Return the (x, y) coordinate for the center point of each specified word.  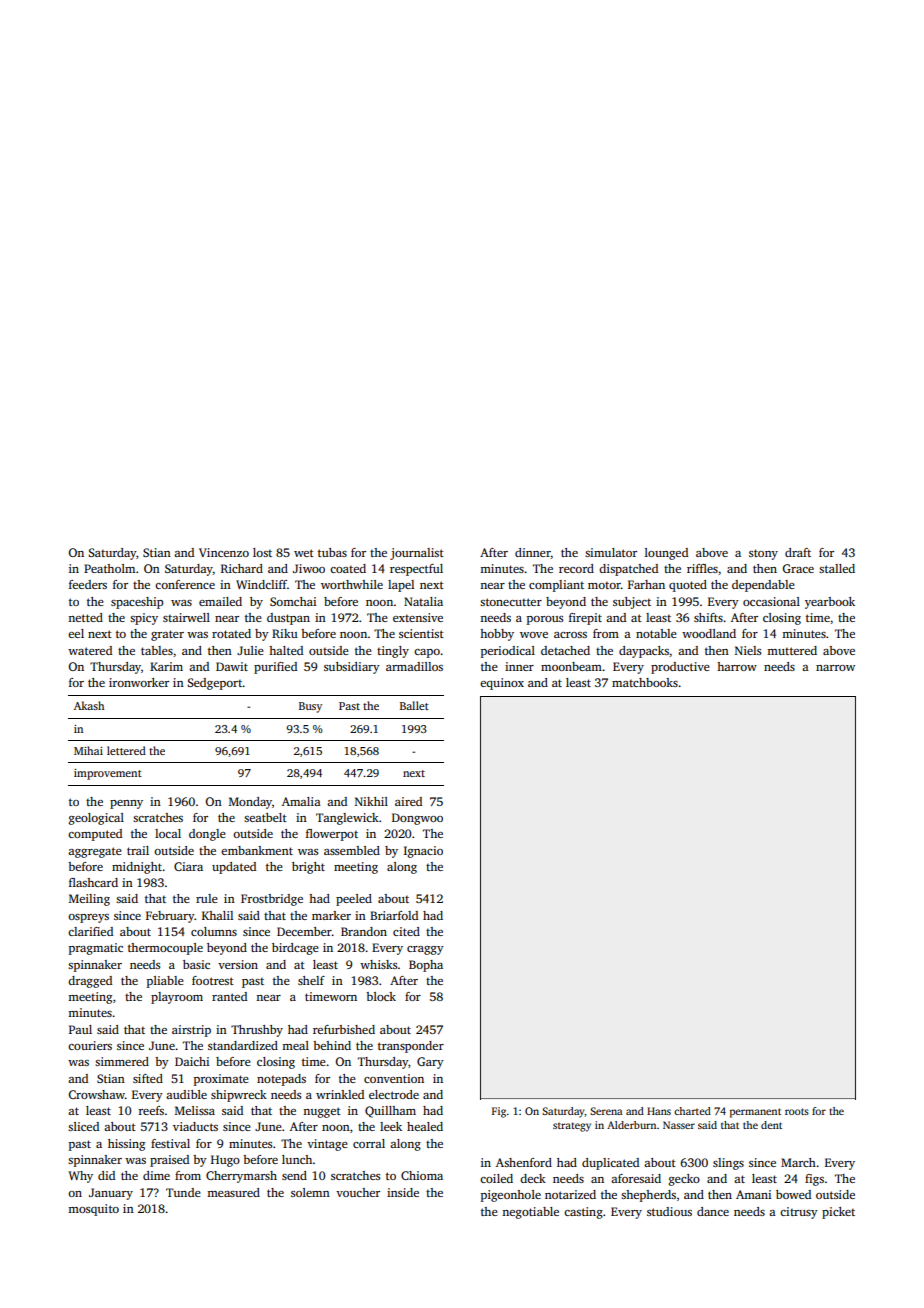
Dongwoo (417, 819)
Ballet (414, 705)
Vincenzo (224, 552)
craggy (425, 950)
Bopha (426, 966)
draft (798, 552)
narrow (835, 668)
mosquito (93, 1210)
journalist (417, 554)
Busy (310, 707)
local (168, 833)
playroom (177, 998)
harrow (737, 666)
